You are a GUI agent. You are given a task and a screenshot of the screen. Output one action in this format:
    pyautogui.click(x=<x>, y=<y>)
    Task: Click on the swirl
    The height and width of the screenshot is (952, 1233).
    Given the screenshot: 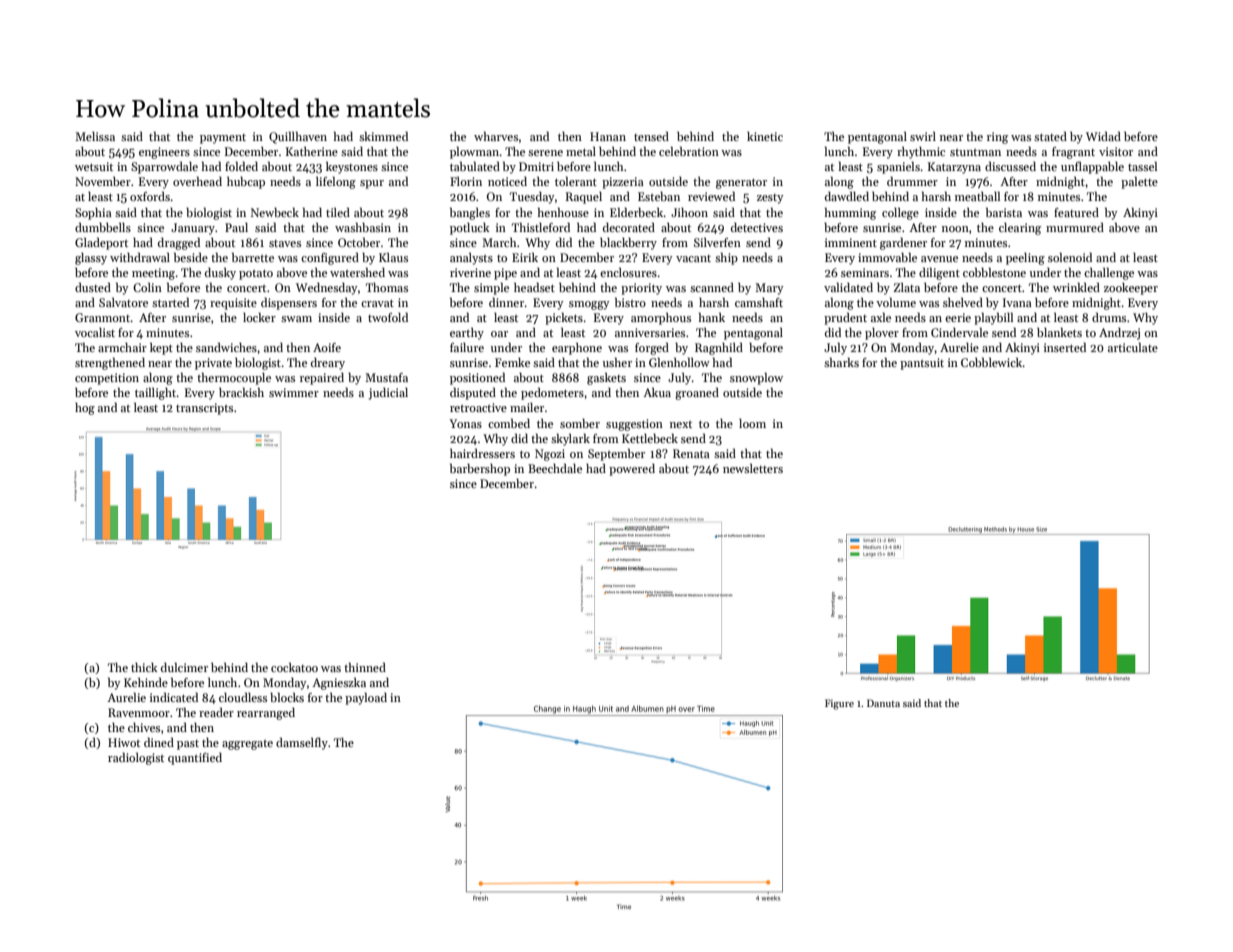 What is the action you would take?
    pyautogui.click(x=923, y=136)
